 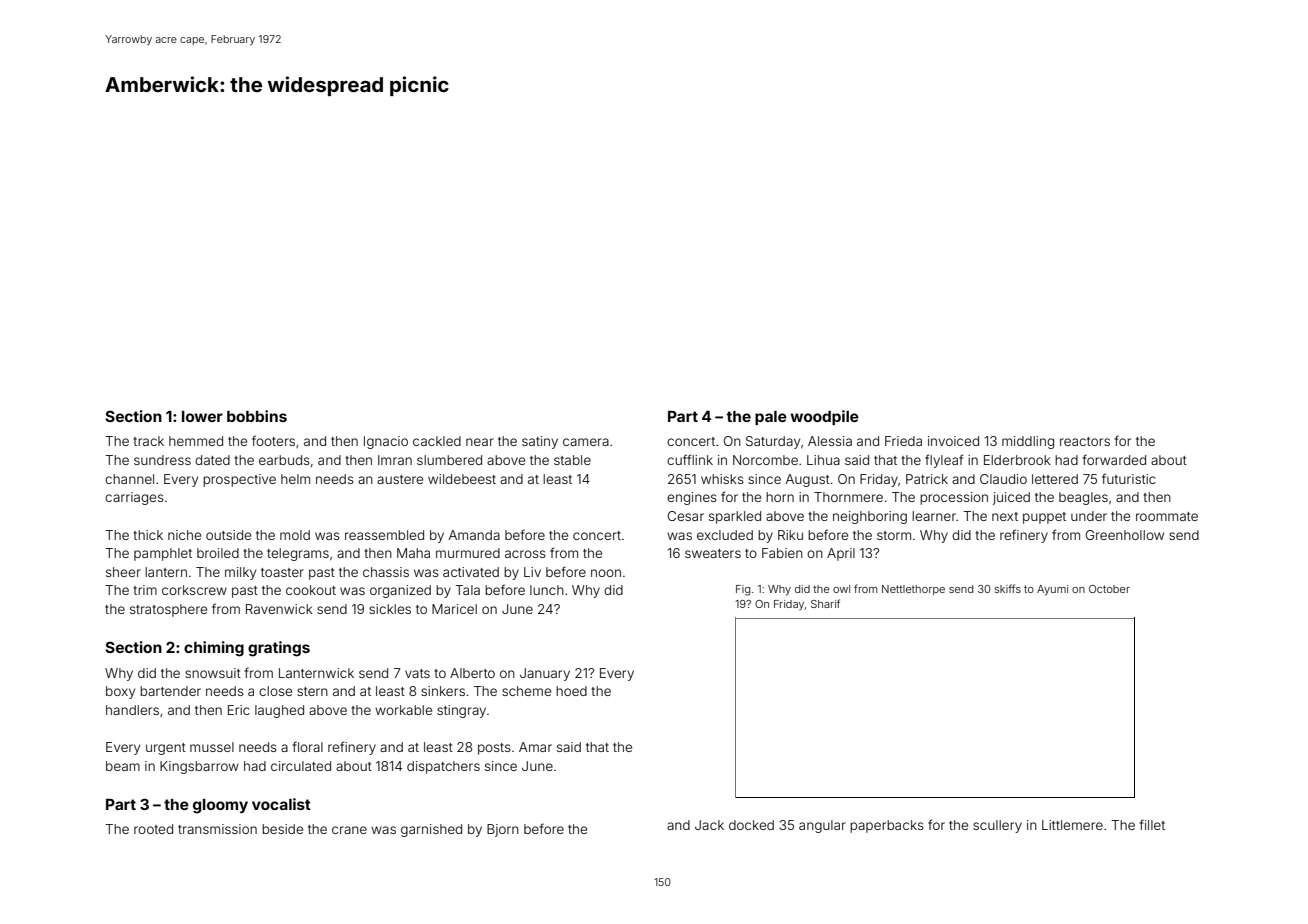 What do you see at coordinates (953, 441) in the screenshot?
I see `invoiced` at bounding box center [953, 441].
